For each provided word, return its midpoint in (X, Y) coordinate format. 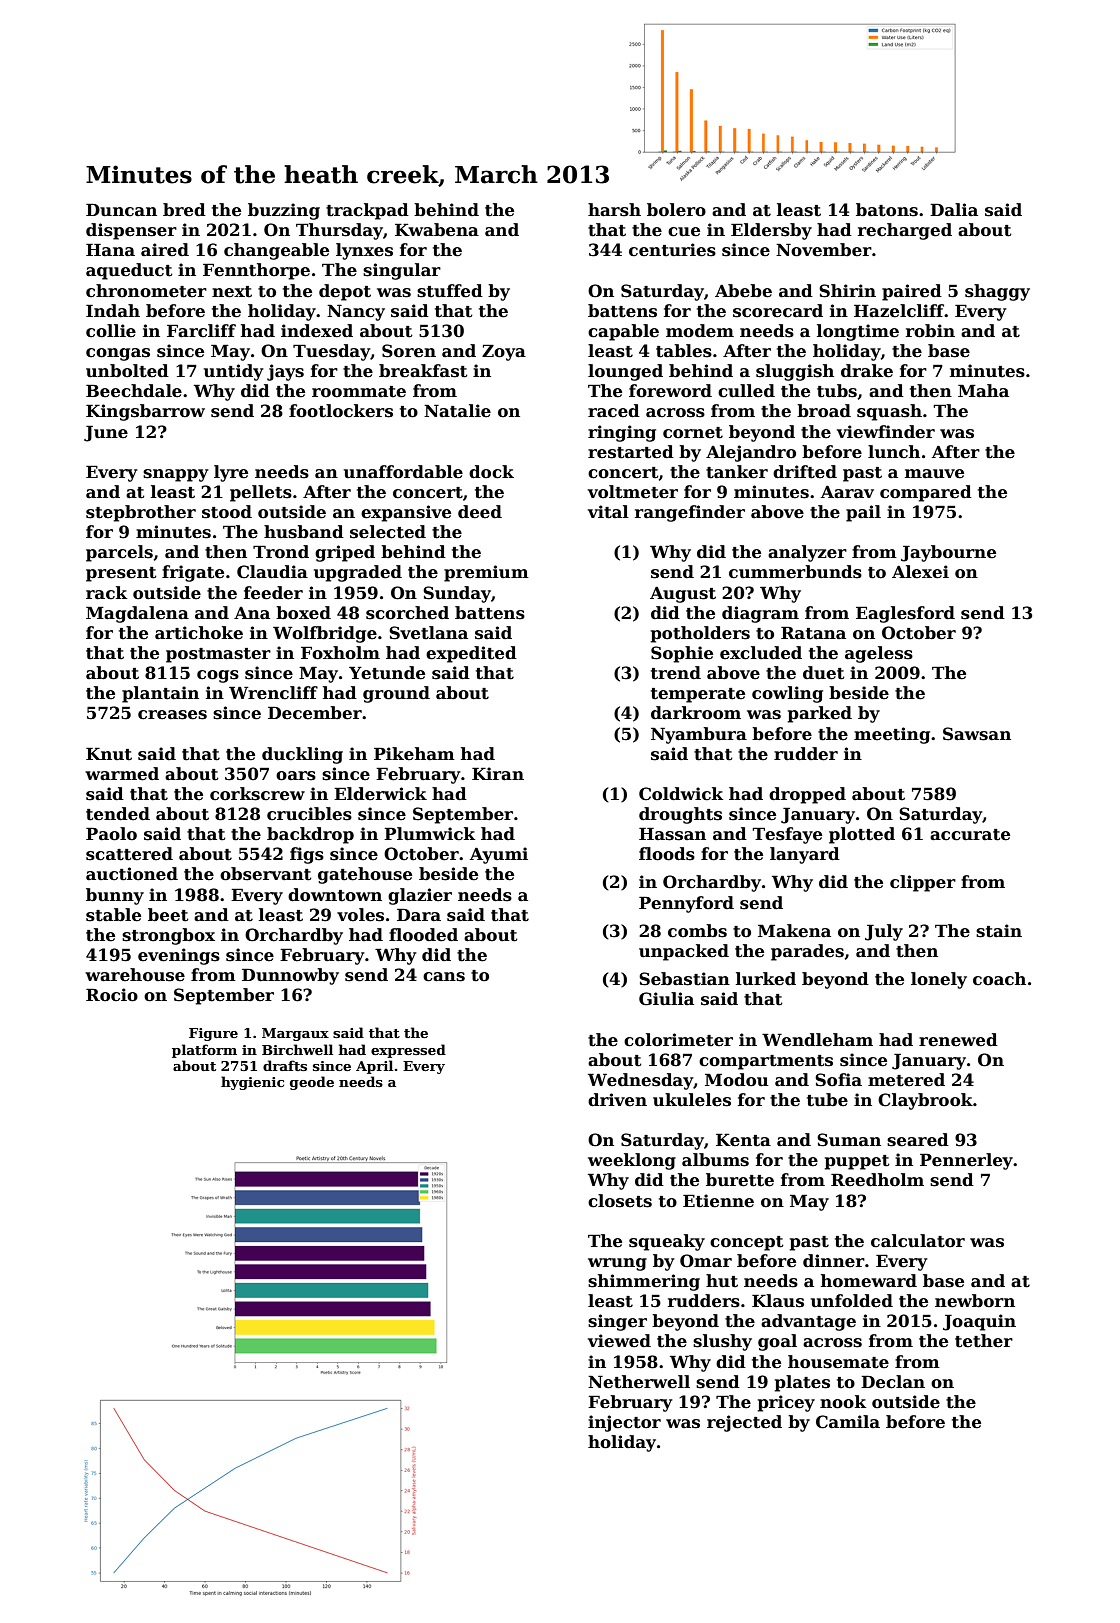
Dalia (954, 210)
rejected (744, 1423)
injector (624, 1423)
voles (360, 915)
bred (184, 210)
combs (697, 931)
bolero (676, 210)
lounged (625, 372)
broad (824, 411)
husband (304, 532)
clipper (923, 883)
